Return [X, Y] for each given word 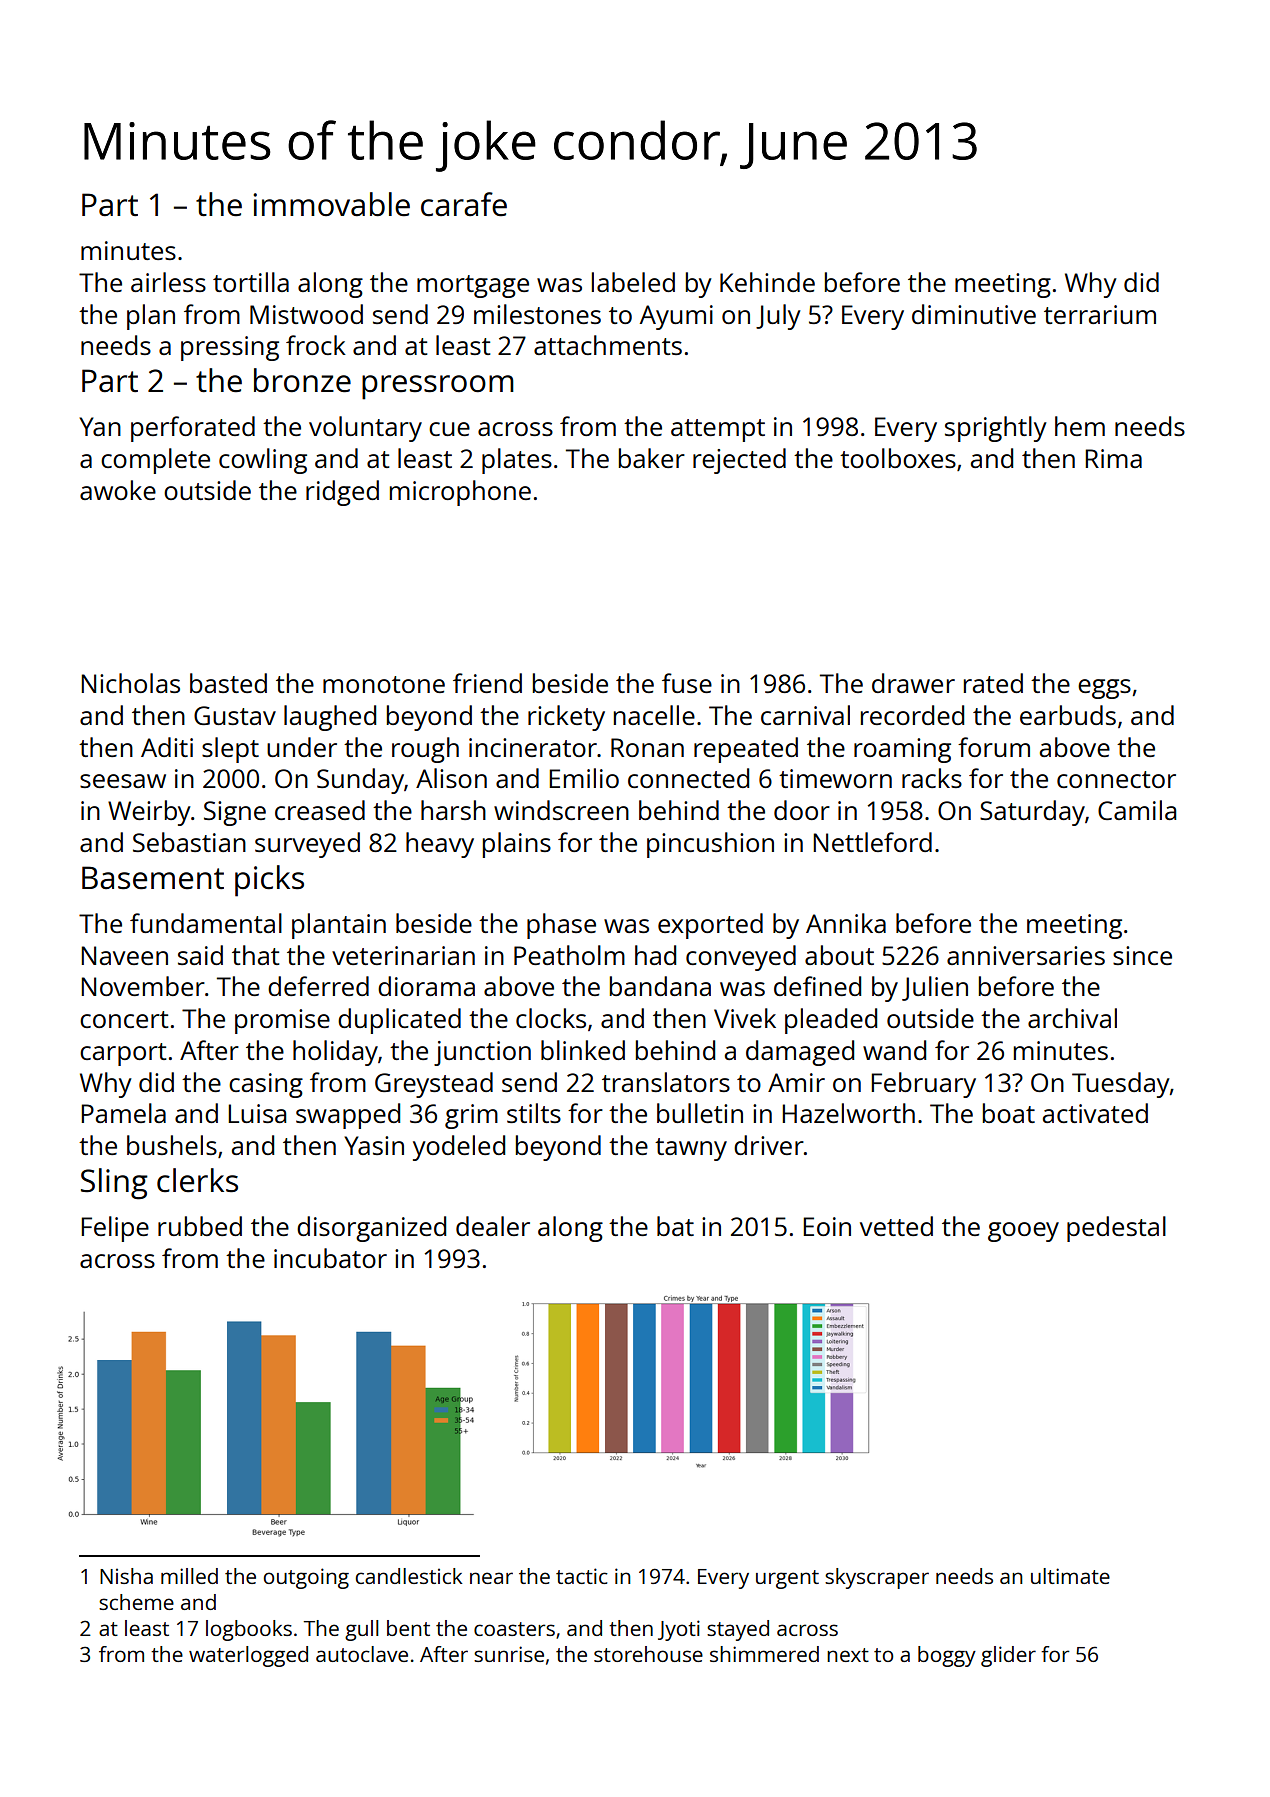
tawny [691, 1149]
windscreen [561, 810]
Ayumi [676, 317]
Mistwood [306, 314]
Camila [1137, 810]
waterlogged [248, 1656]
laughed [330, 718]
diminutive [974, 314]
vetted [896, 1226]
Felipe [115, 1229]
